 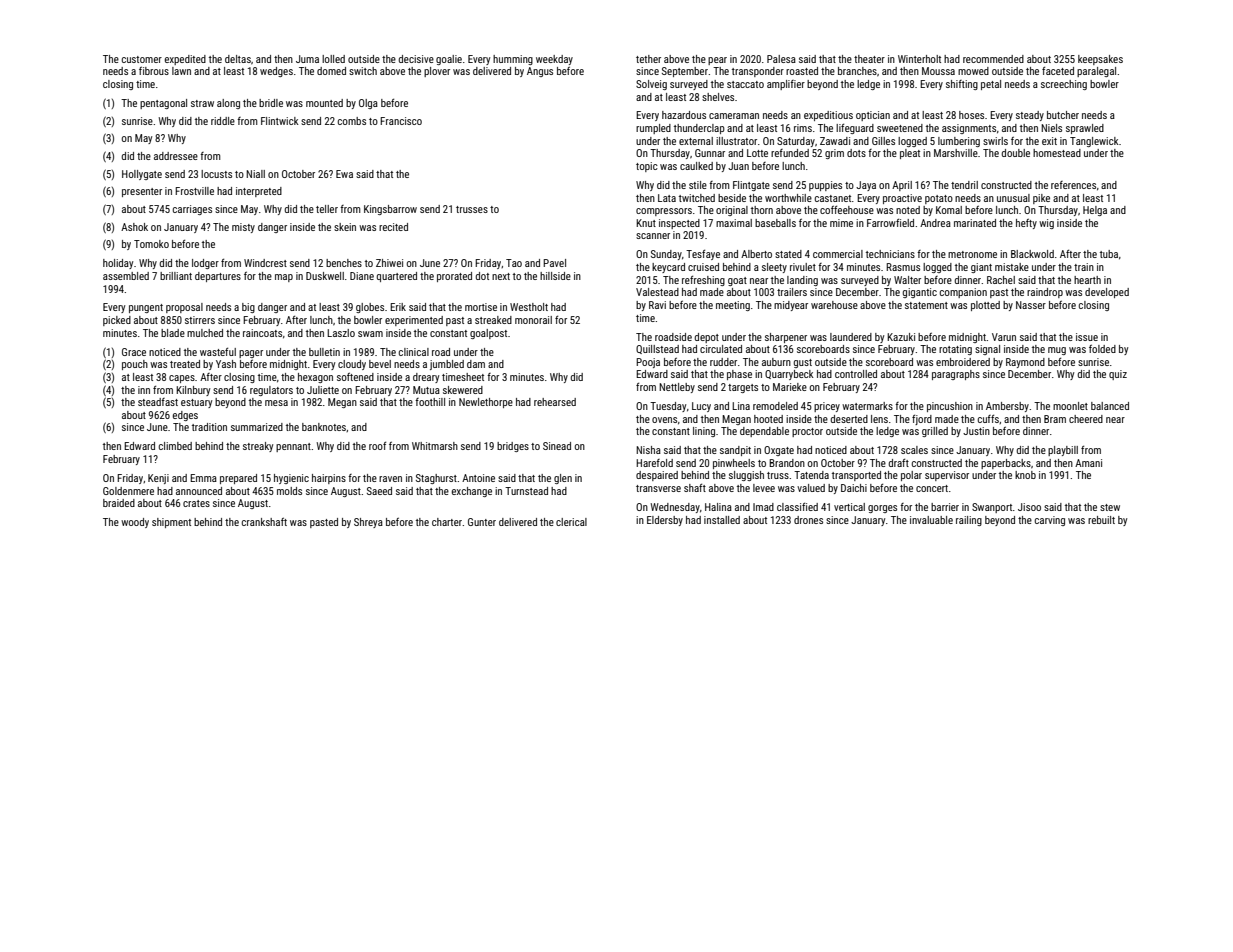 What do you see at coordinates (869, 59) in the screenshot?
I see `theater` at bounding box center [869, 59].
